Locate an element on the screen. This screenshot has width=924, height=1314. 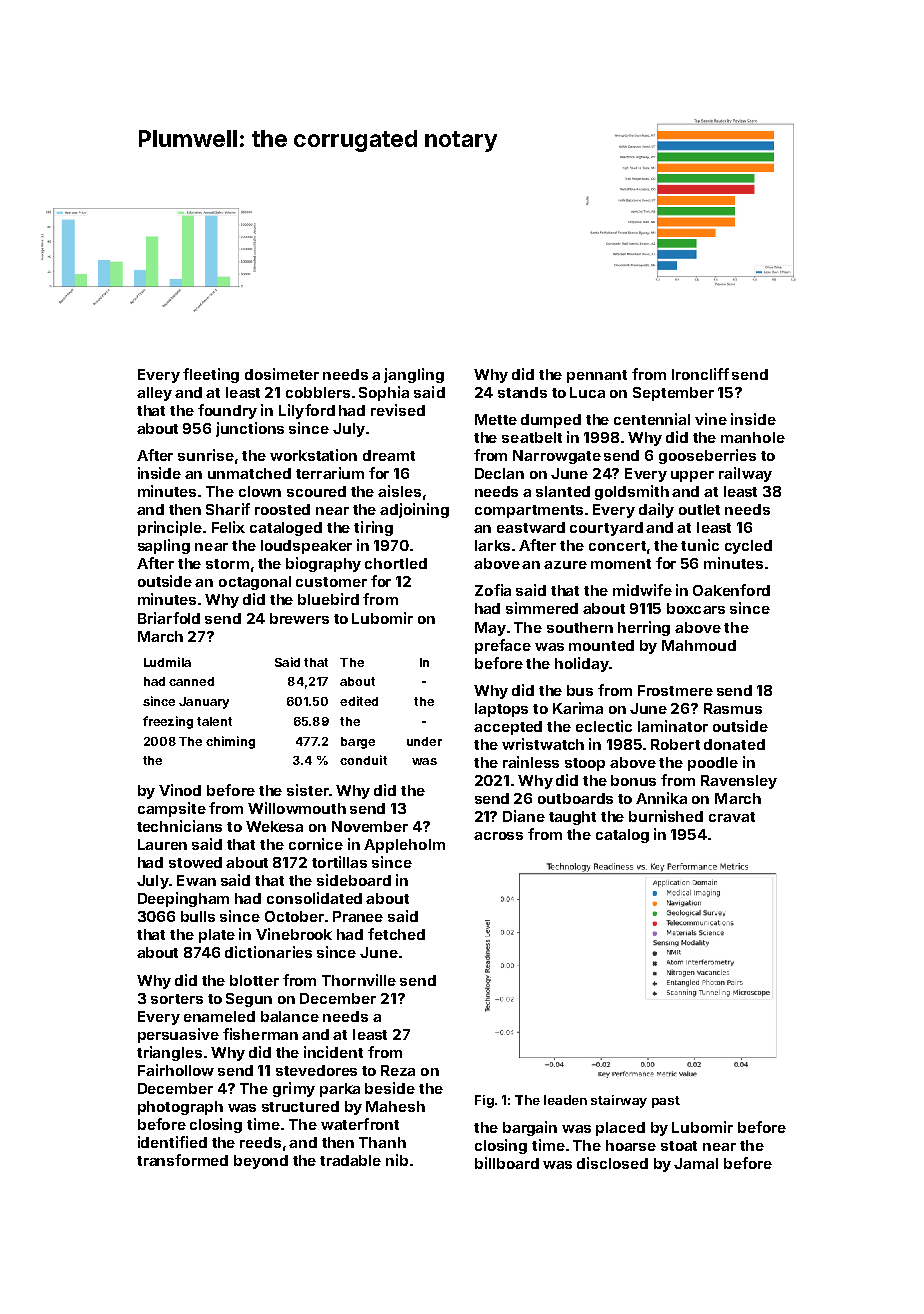
eastward is located at coordinates (531, 527).
